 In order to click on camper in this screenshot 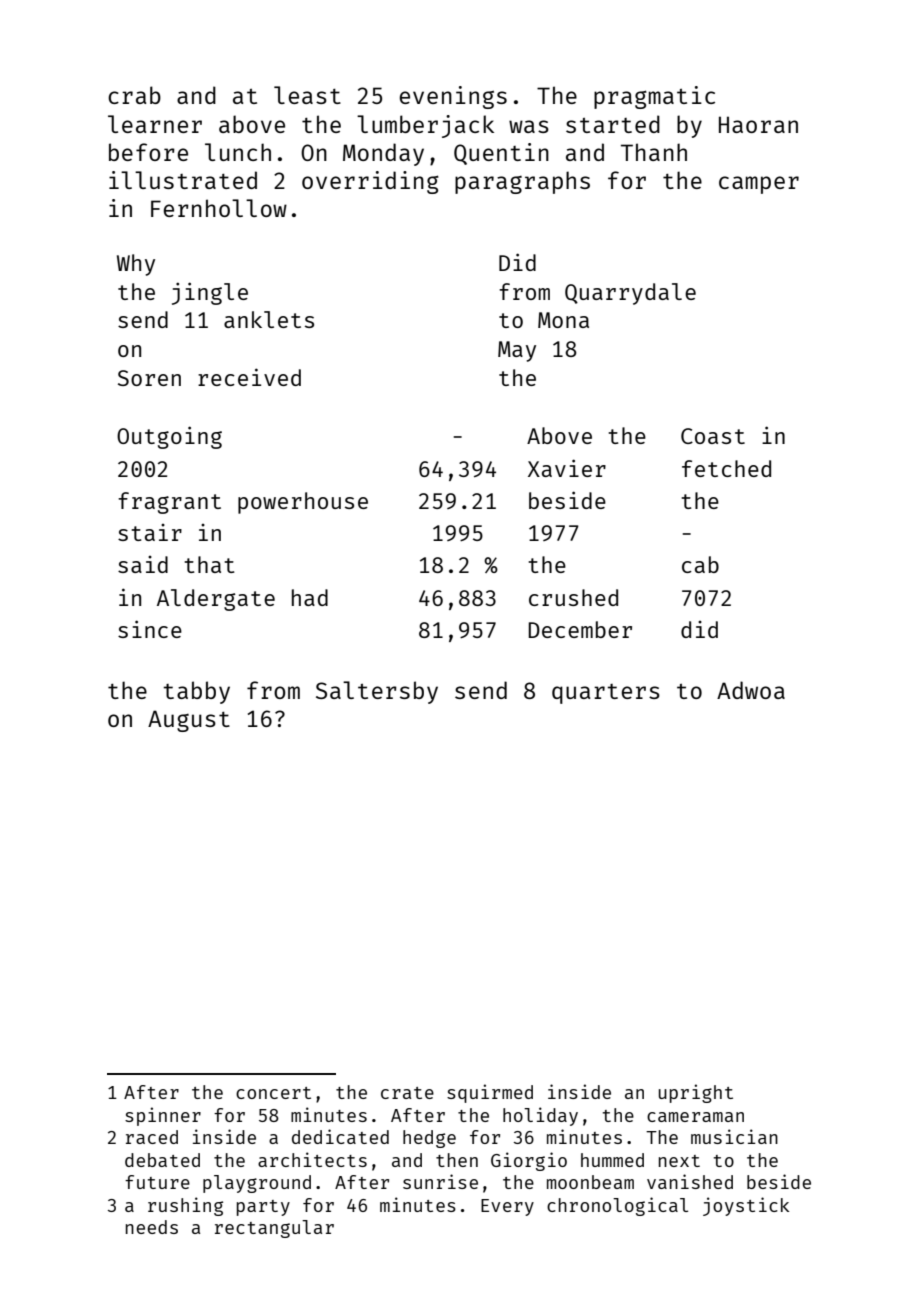, I will do `click(759, 185)`.
